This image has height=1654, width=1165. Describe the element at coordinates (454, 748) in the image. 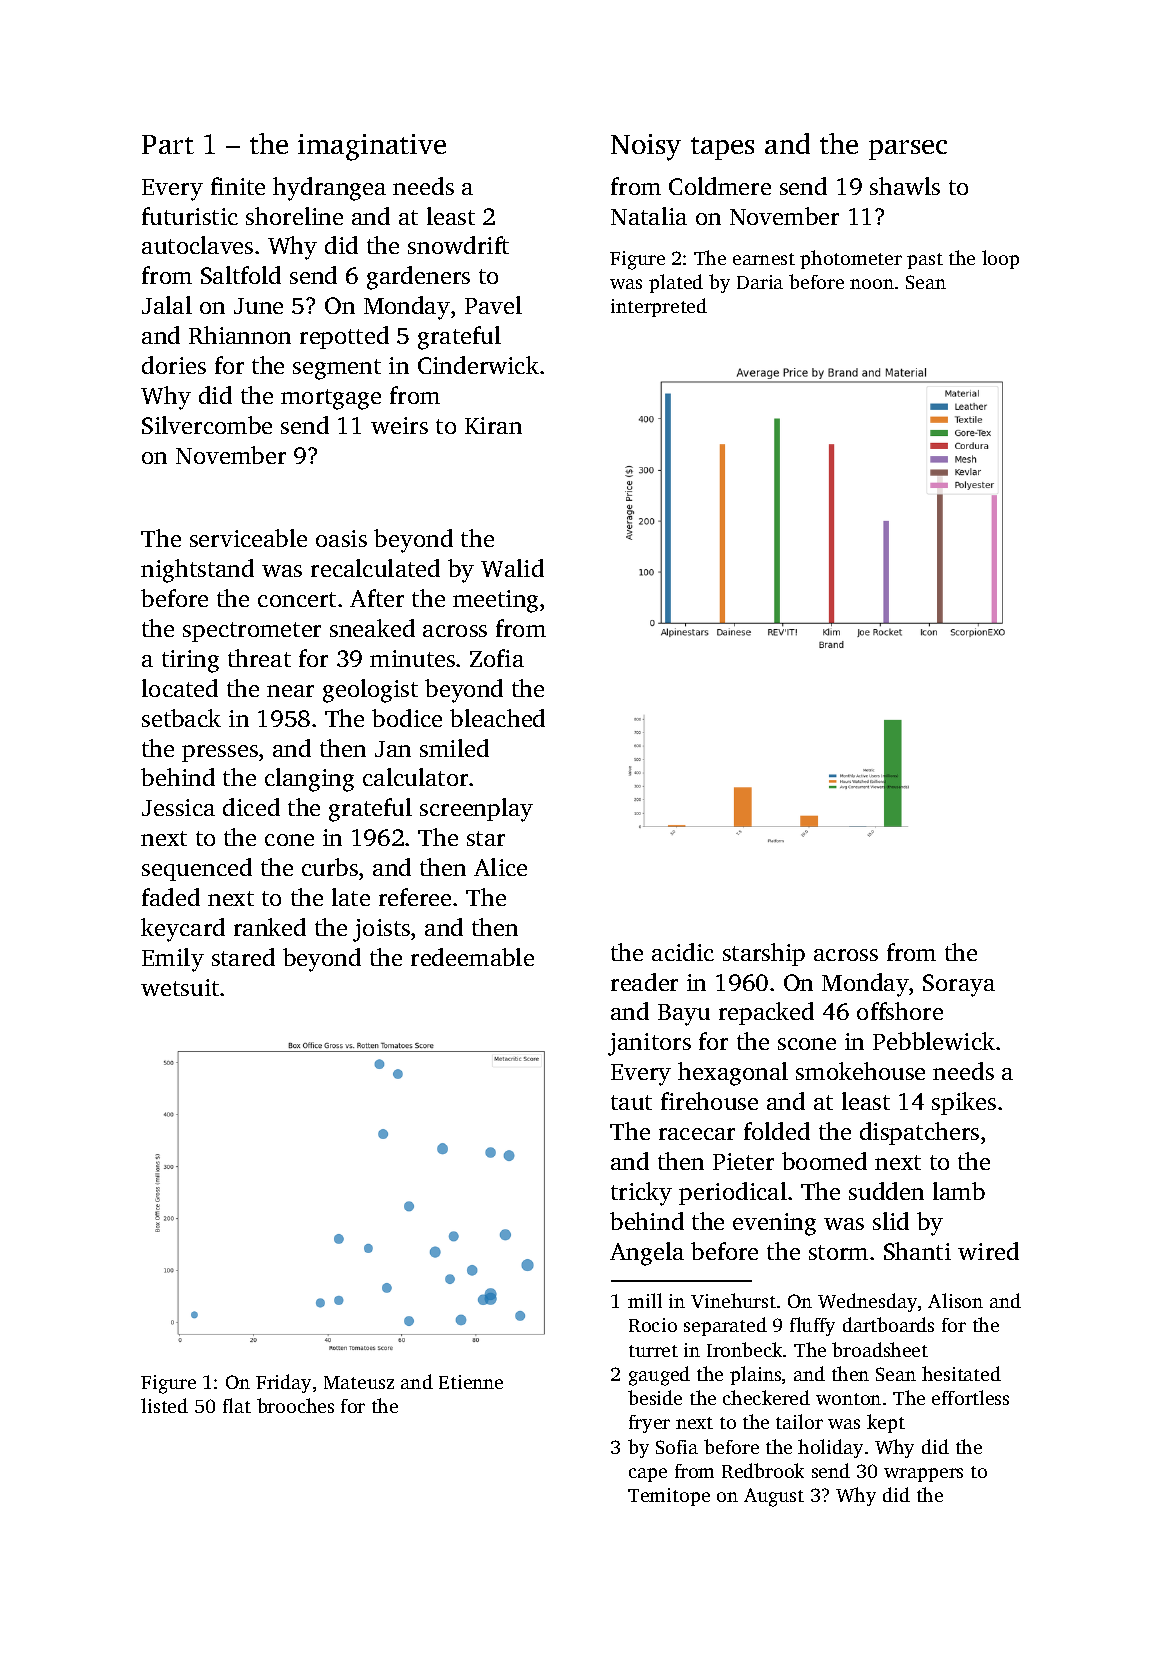

I see `smiled` at that location.
